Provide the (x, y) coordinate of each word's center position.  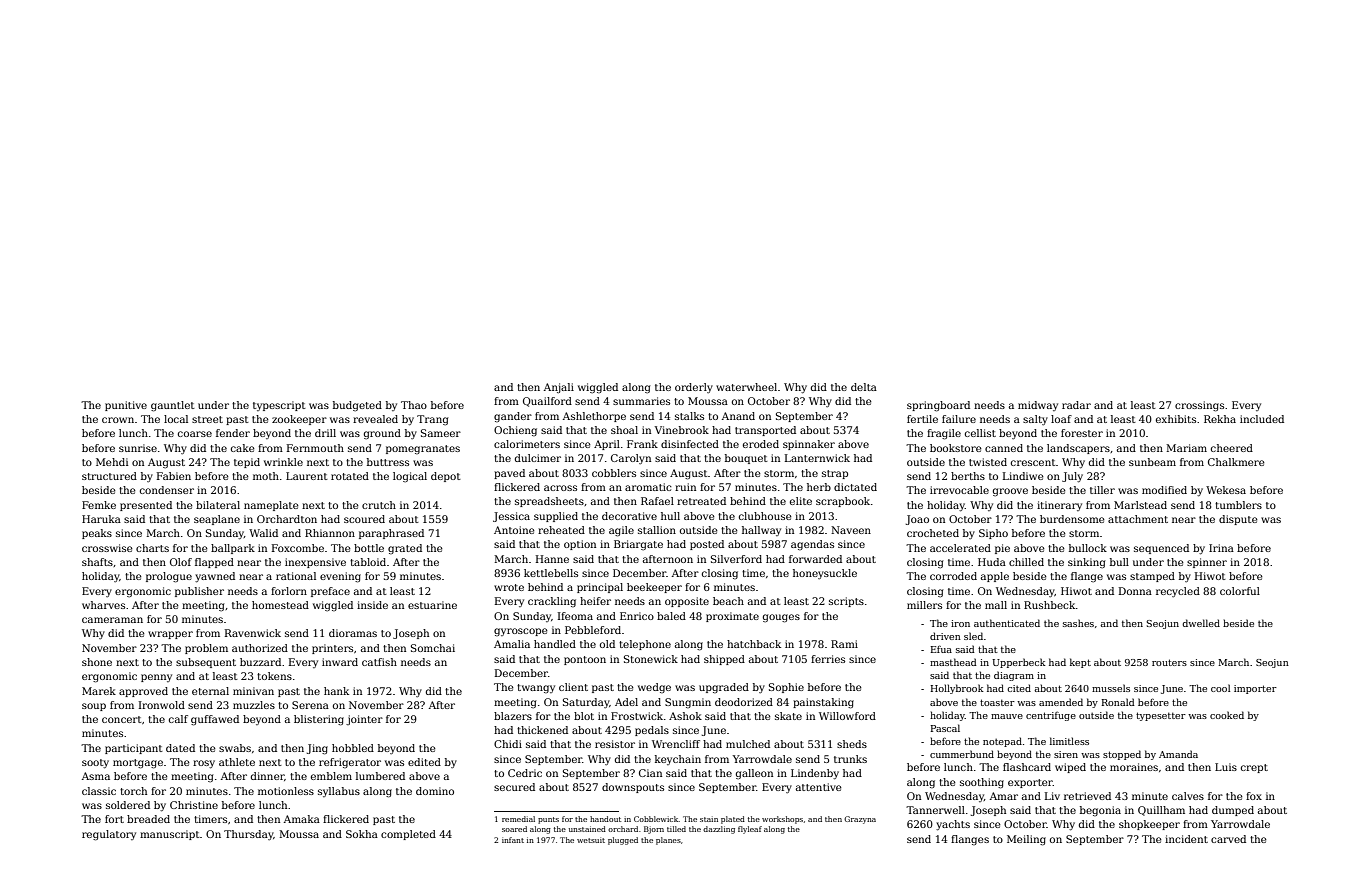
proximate (732, 617)
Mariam (1186, 448)
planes (668, 841)
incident (1186, 839)
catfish (379, 662)
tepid (247, 463)
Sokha (362, 834)
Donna (1135, 591)
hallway (761, 531)
